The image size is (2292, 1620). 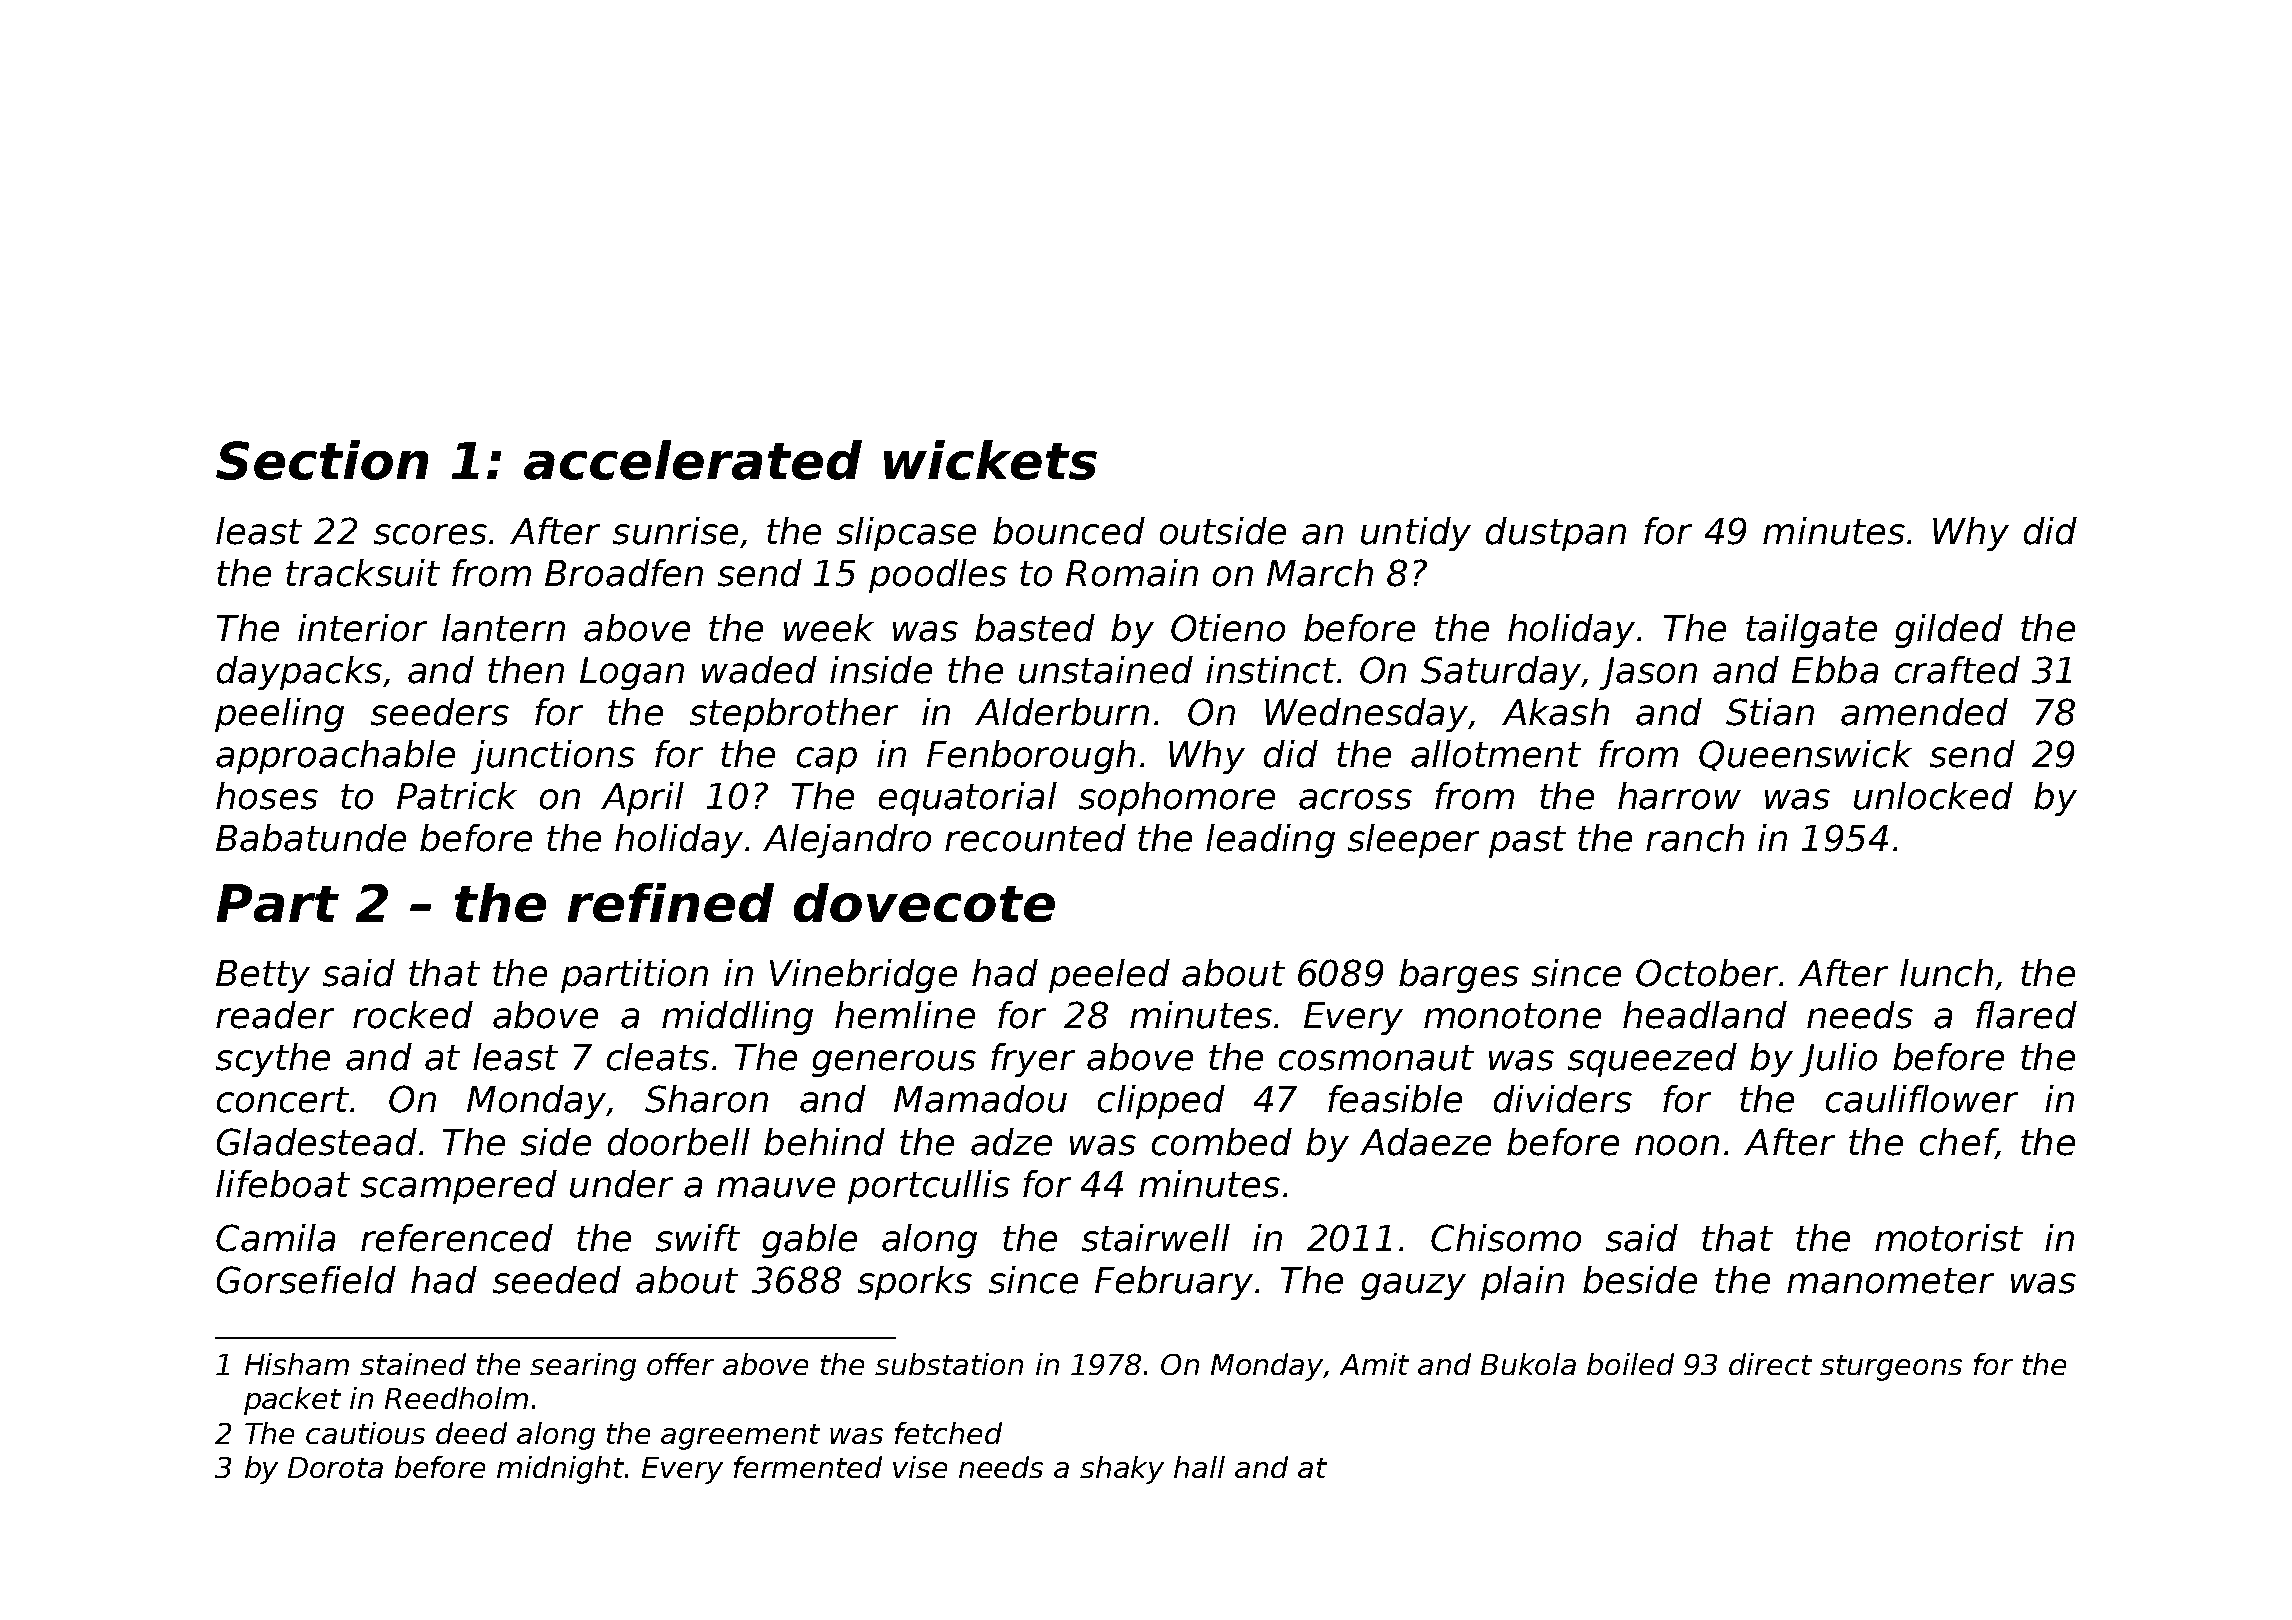 What do you see at coordinates (322, 460) in the screenshot?
I see `Section` at bounding box center [322, 460].
